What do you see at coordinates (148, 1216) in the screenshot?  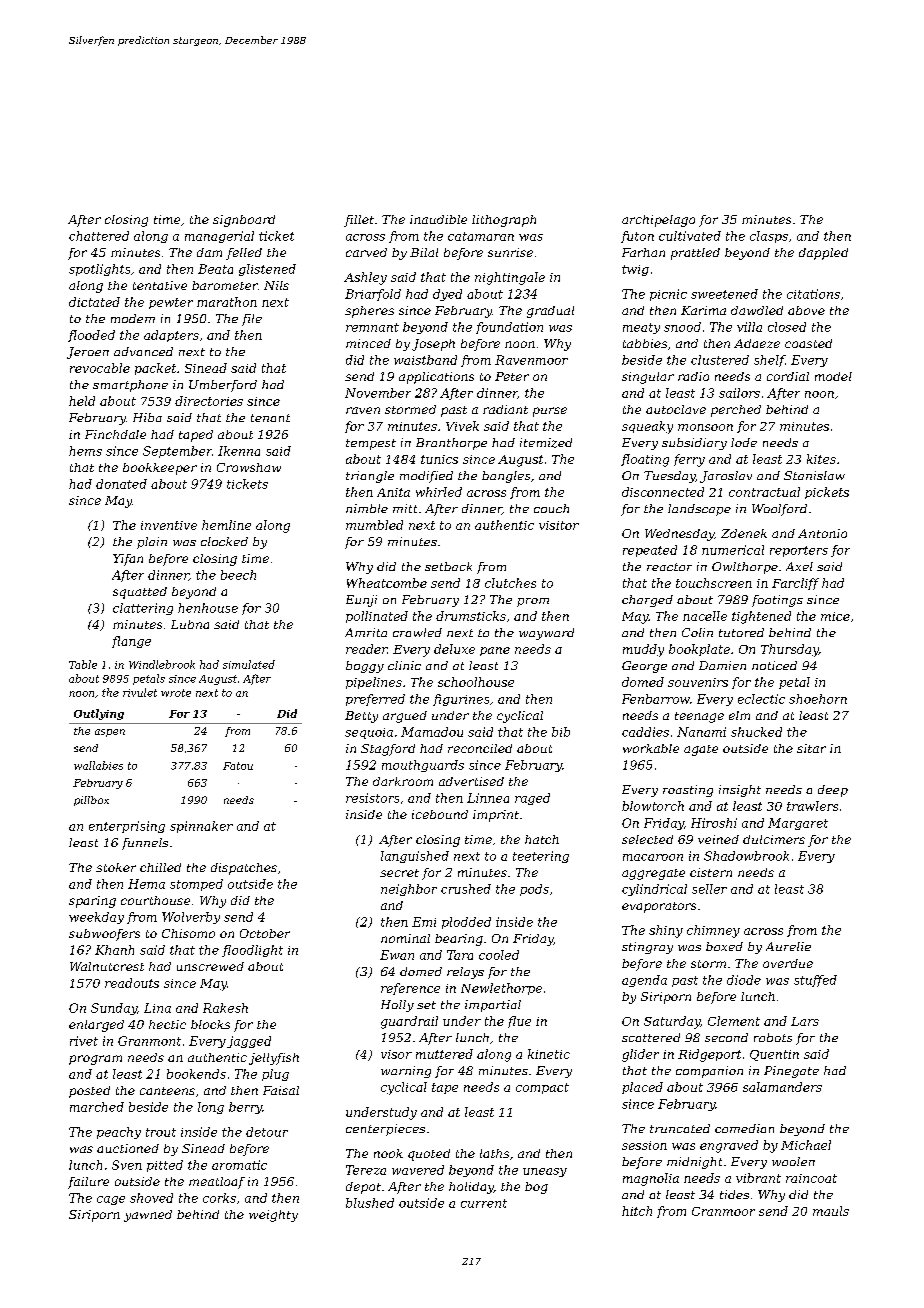 I see `yawned` at bounding box center [148, 1216].
